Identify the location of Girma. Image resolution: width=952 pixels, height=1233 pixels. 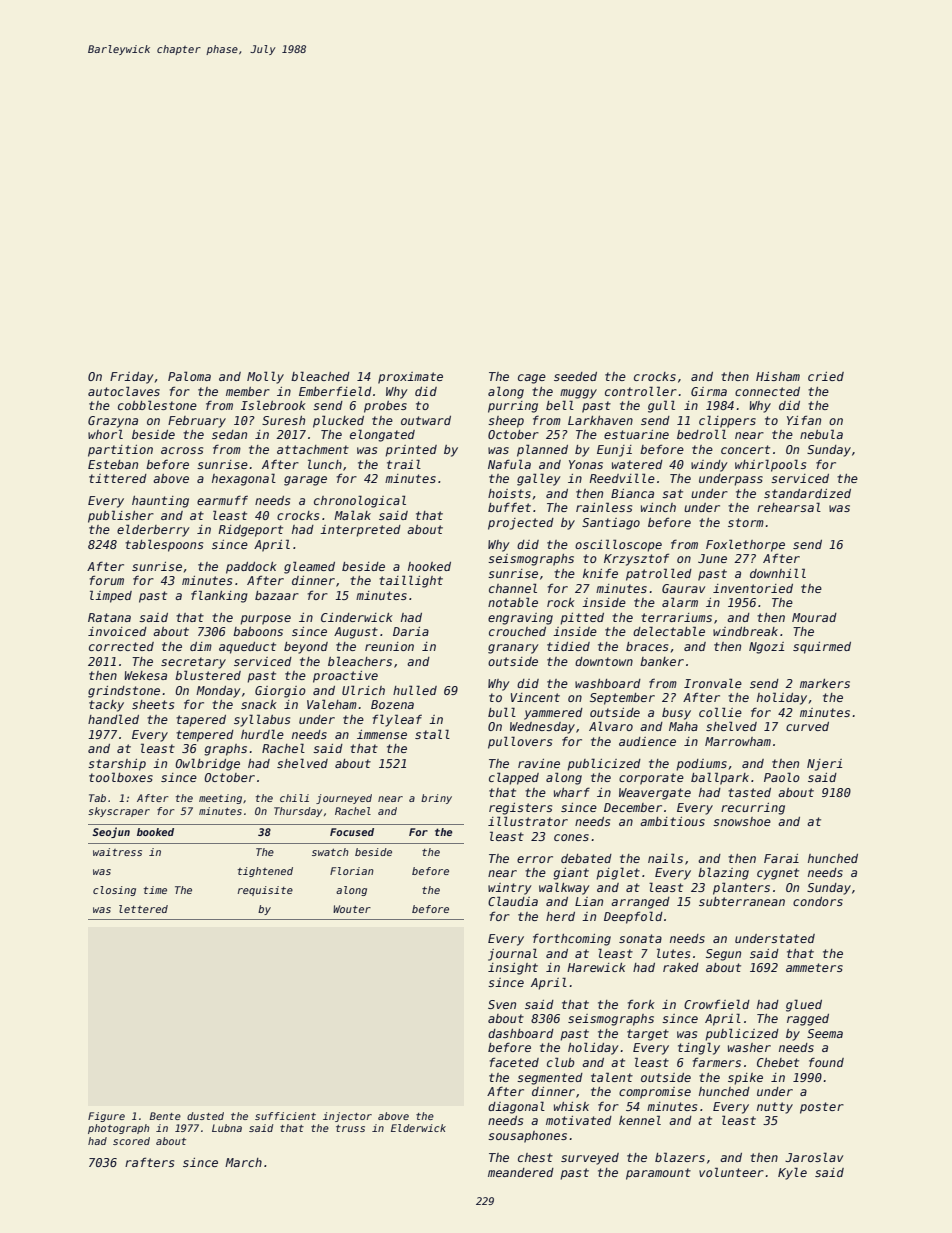
(709, 391).
